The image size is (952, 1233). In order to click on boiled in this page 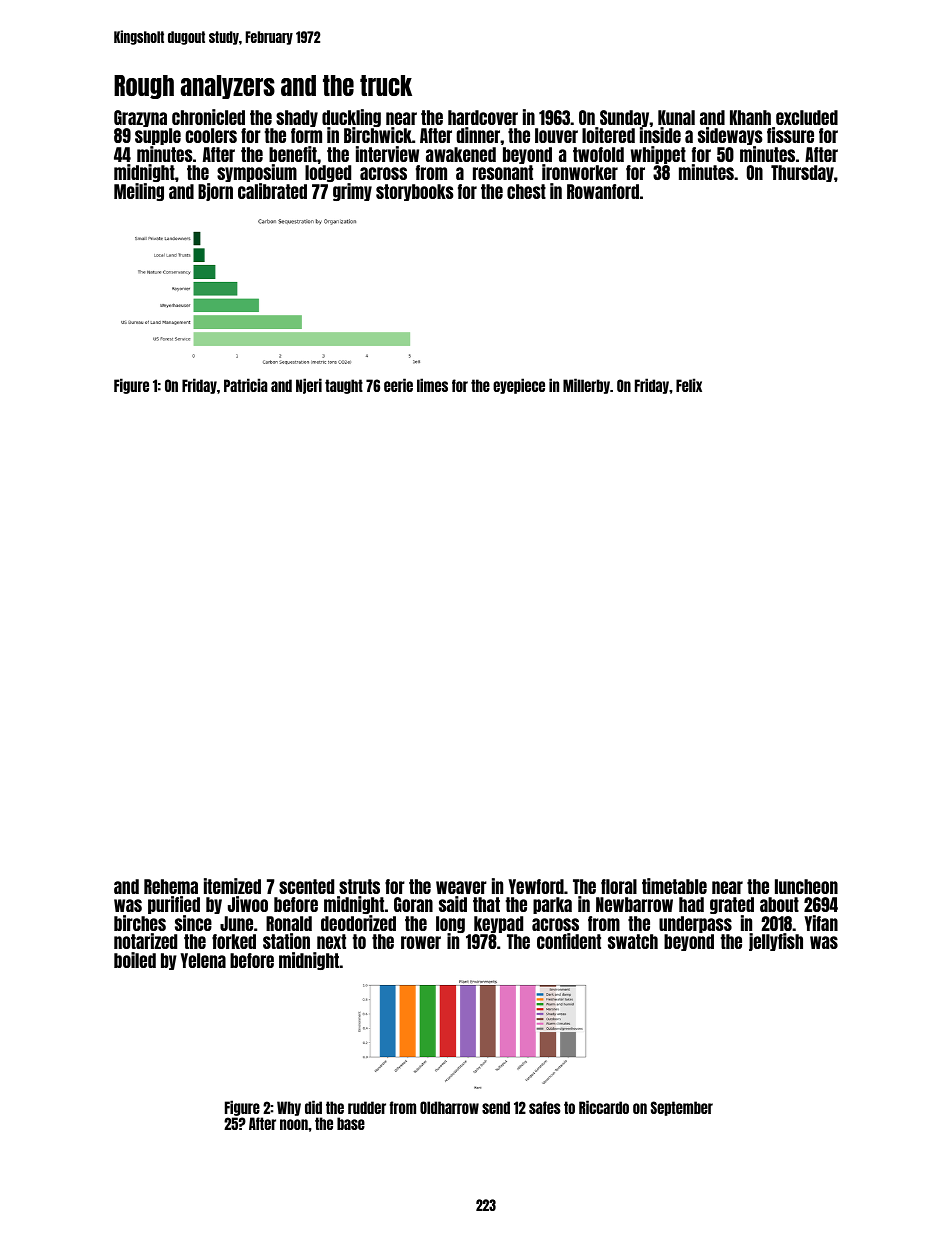, I will do `click(135, 960)`.
